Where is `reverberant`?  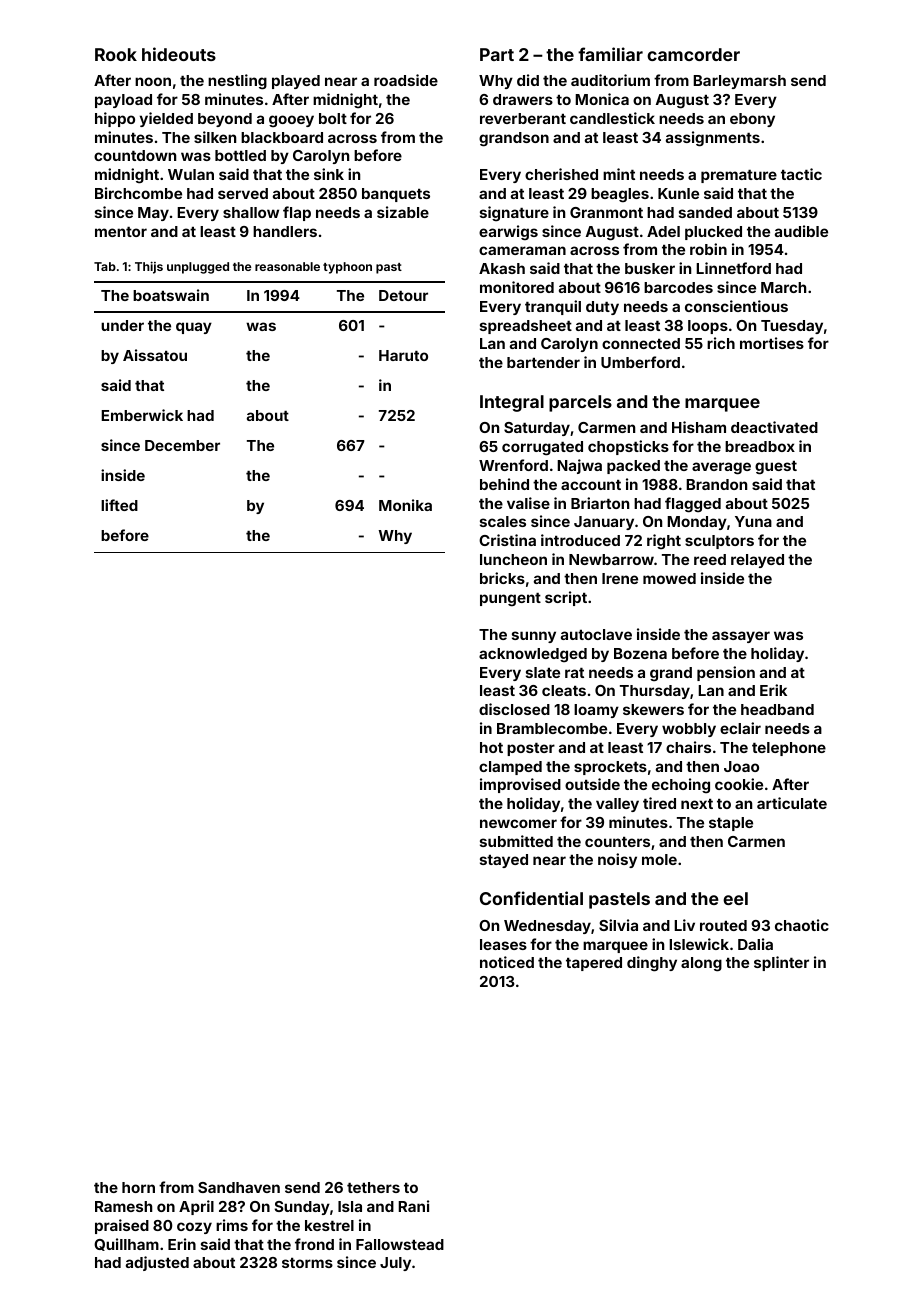 reverberant is located at coordinates (523, 118).
